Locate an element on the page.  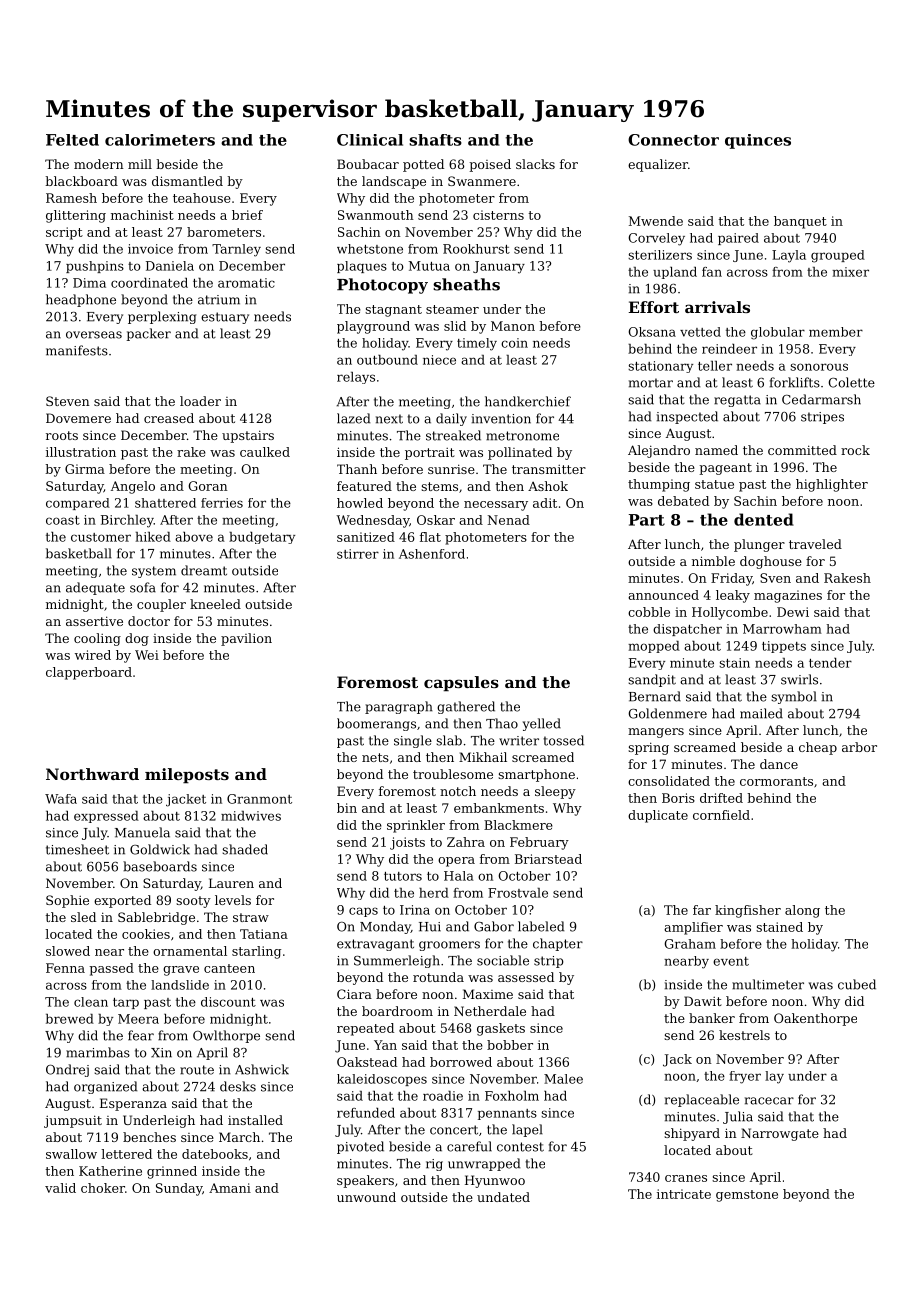
Clinical is located at coordinates (370, 140).
